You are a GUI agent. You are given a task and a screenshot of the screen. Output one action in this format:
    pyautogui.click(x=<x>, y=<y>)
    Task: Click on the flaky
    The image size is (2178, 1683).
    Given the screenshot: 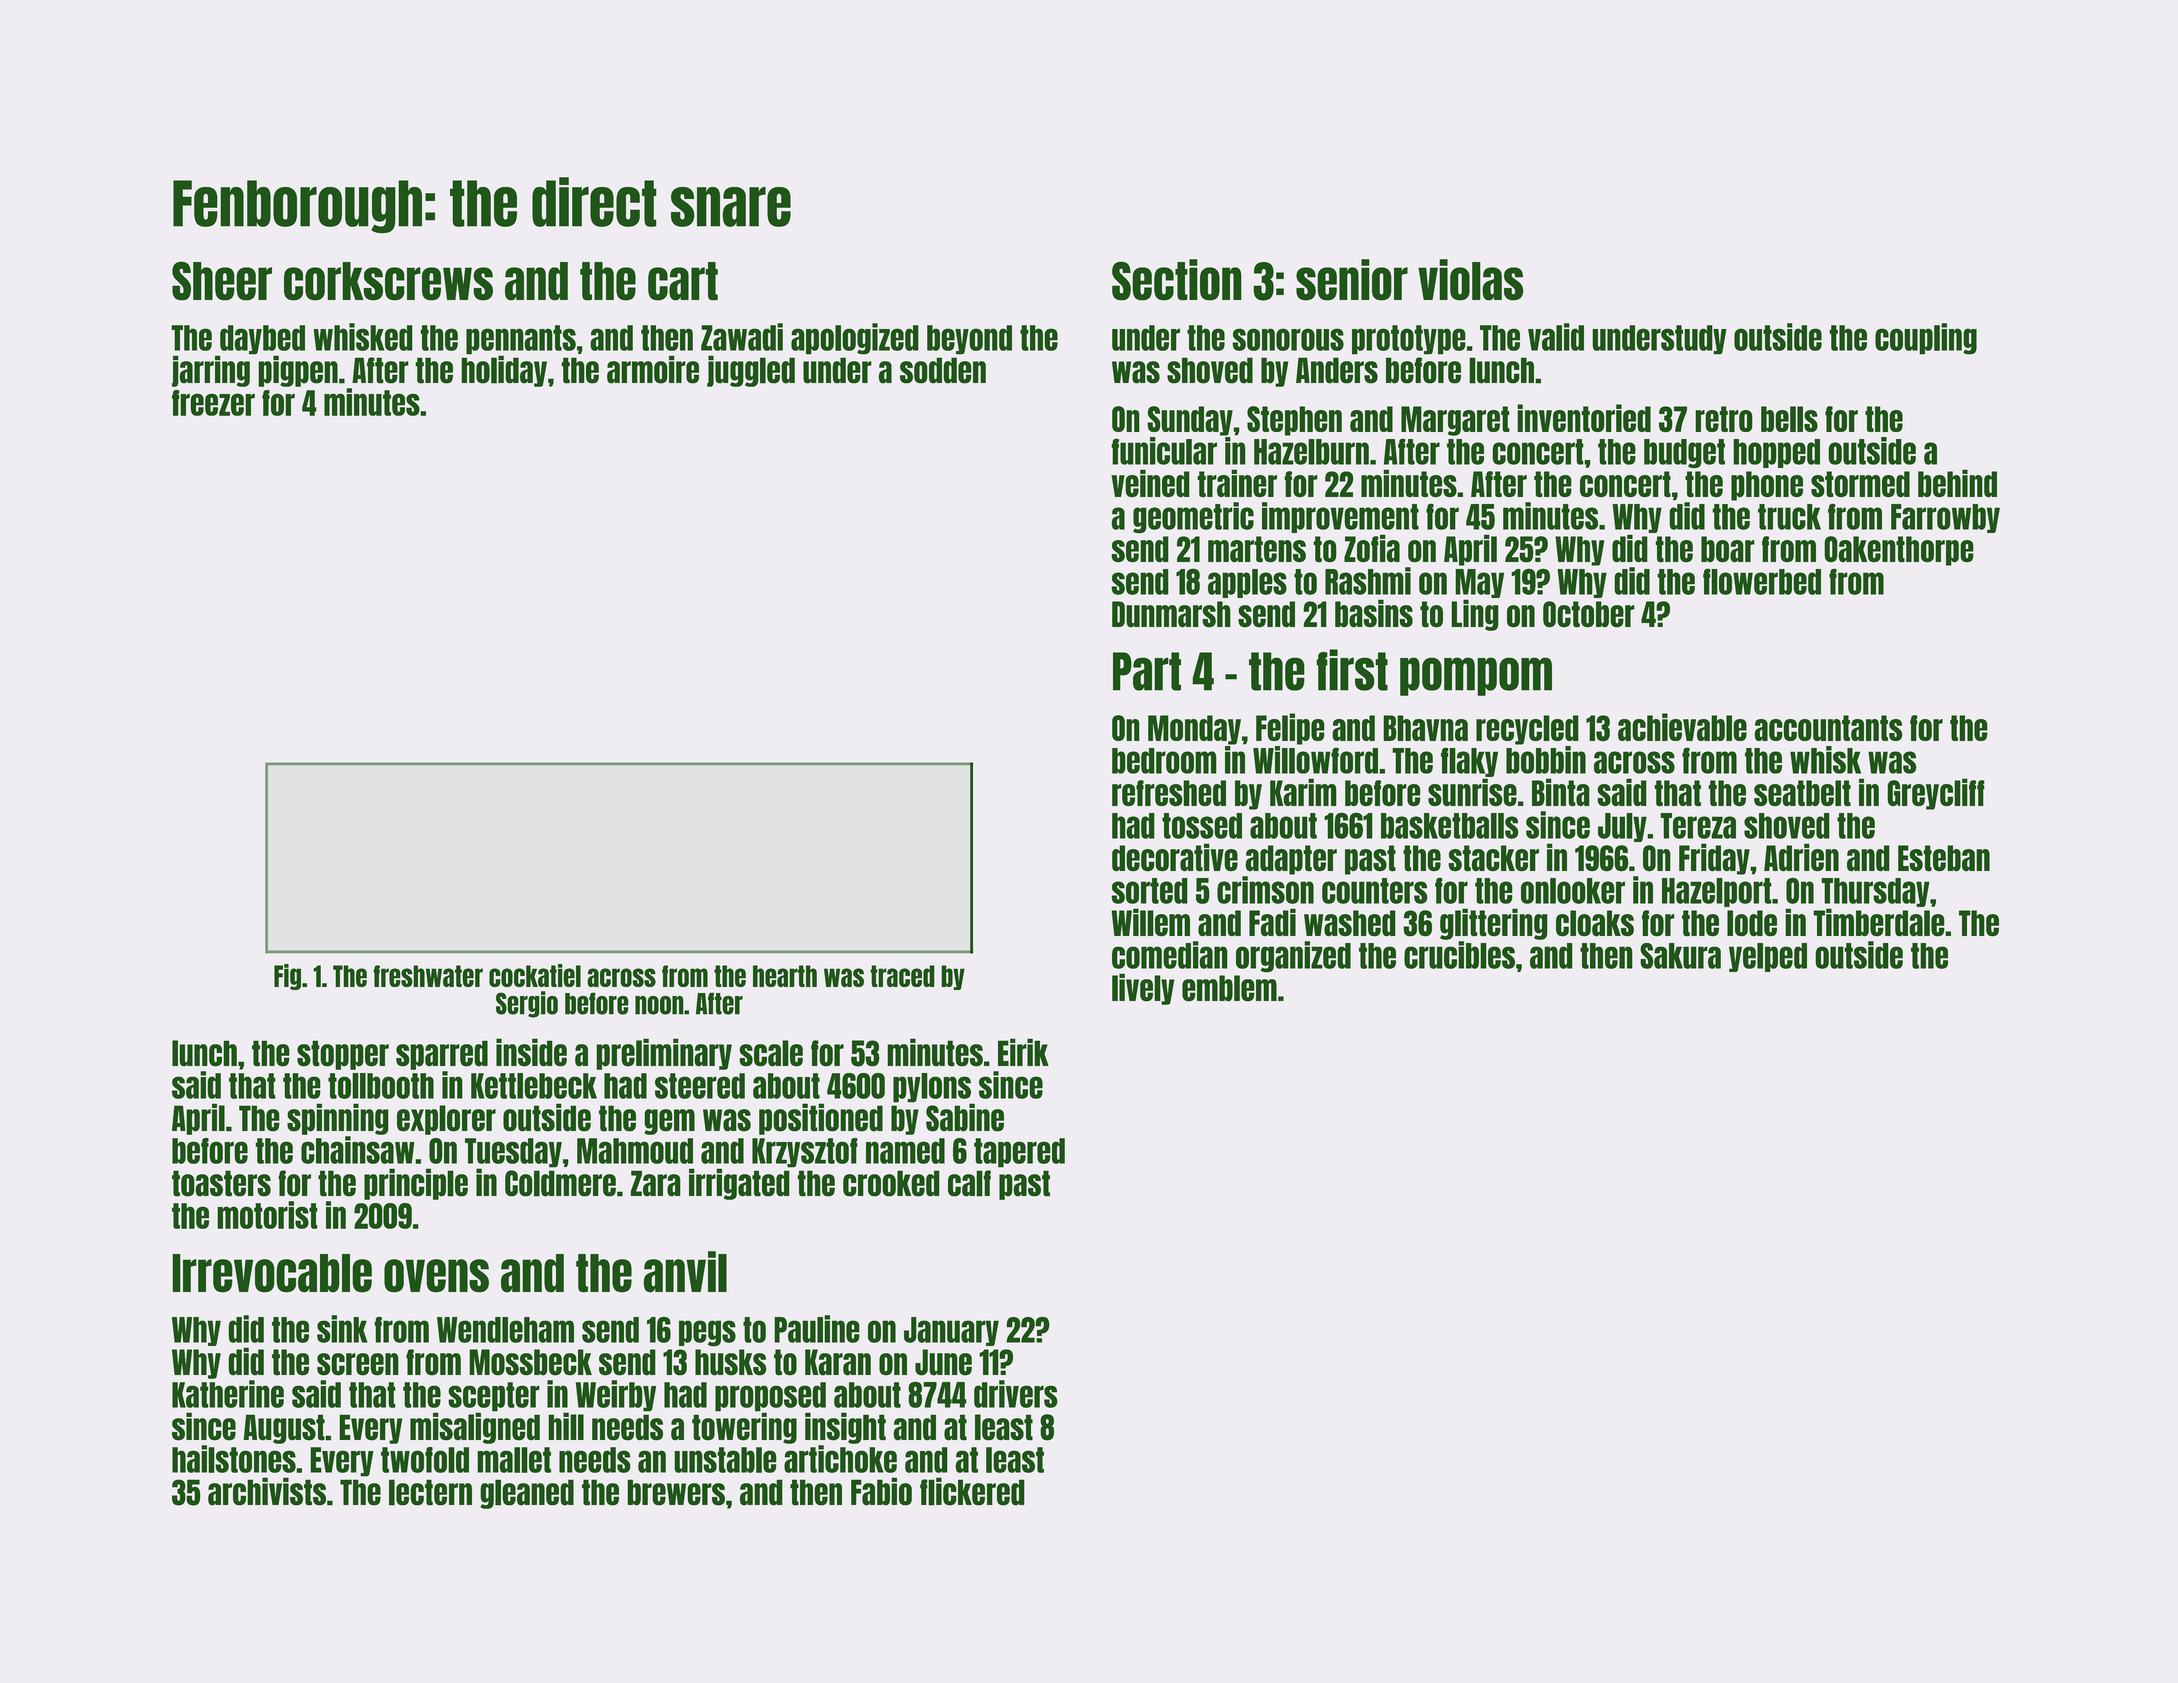 What is the action you would take?
    pyautogui.click(x=1469, y=762)
